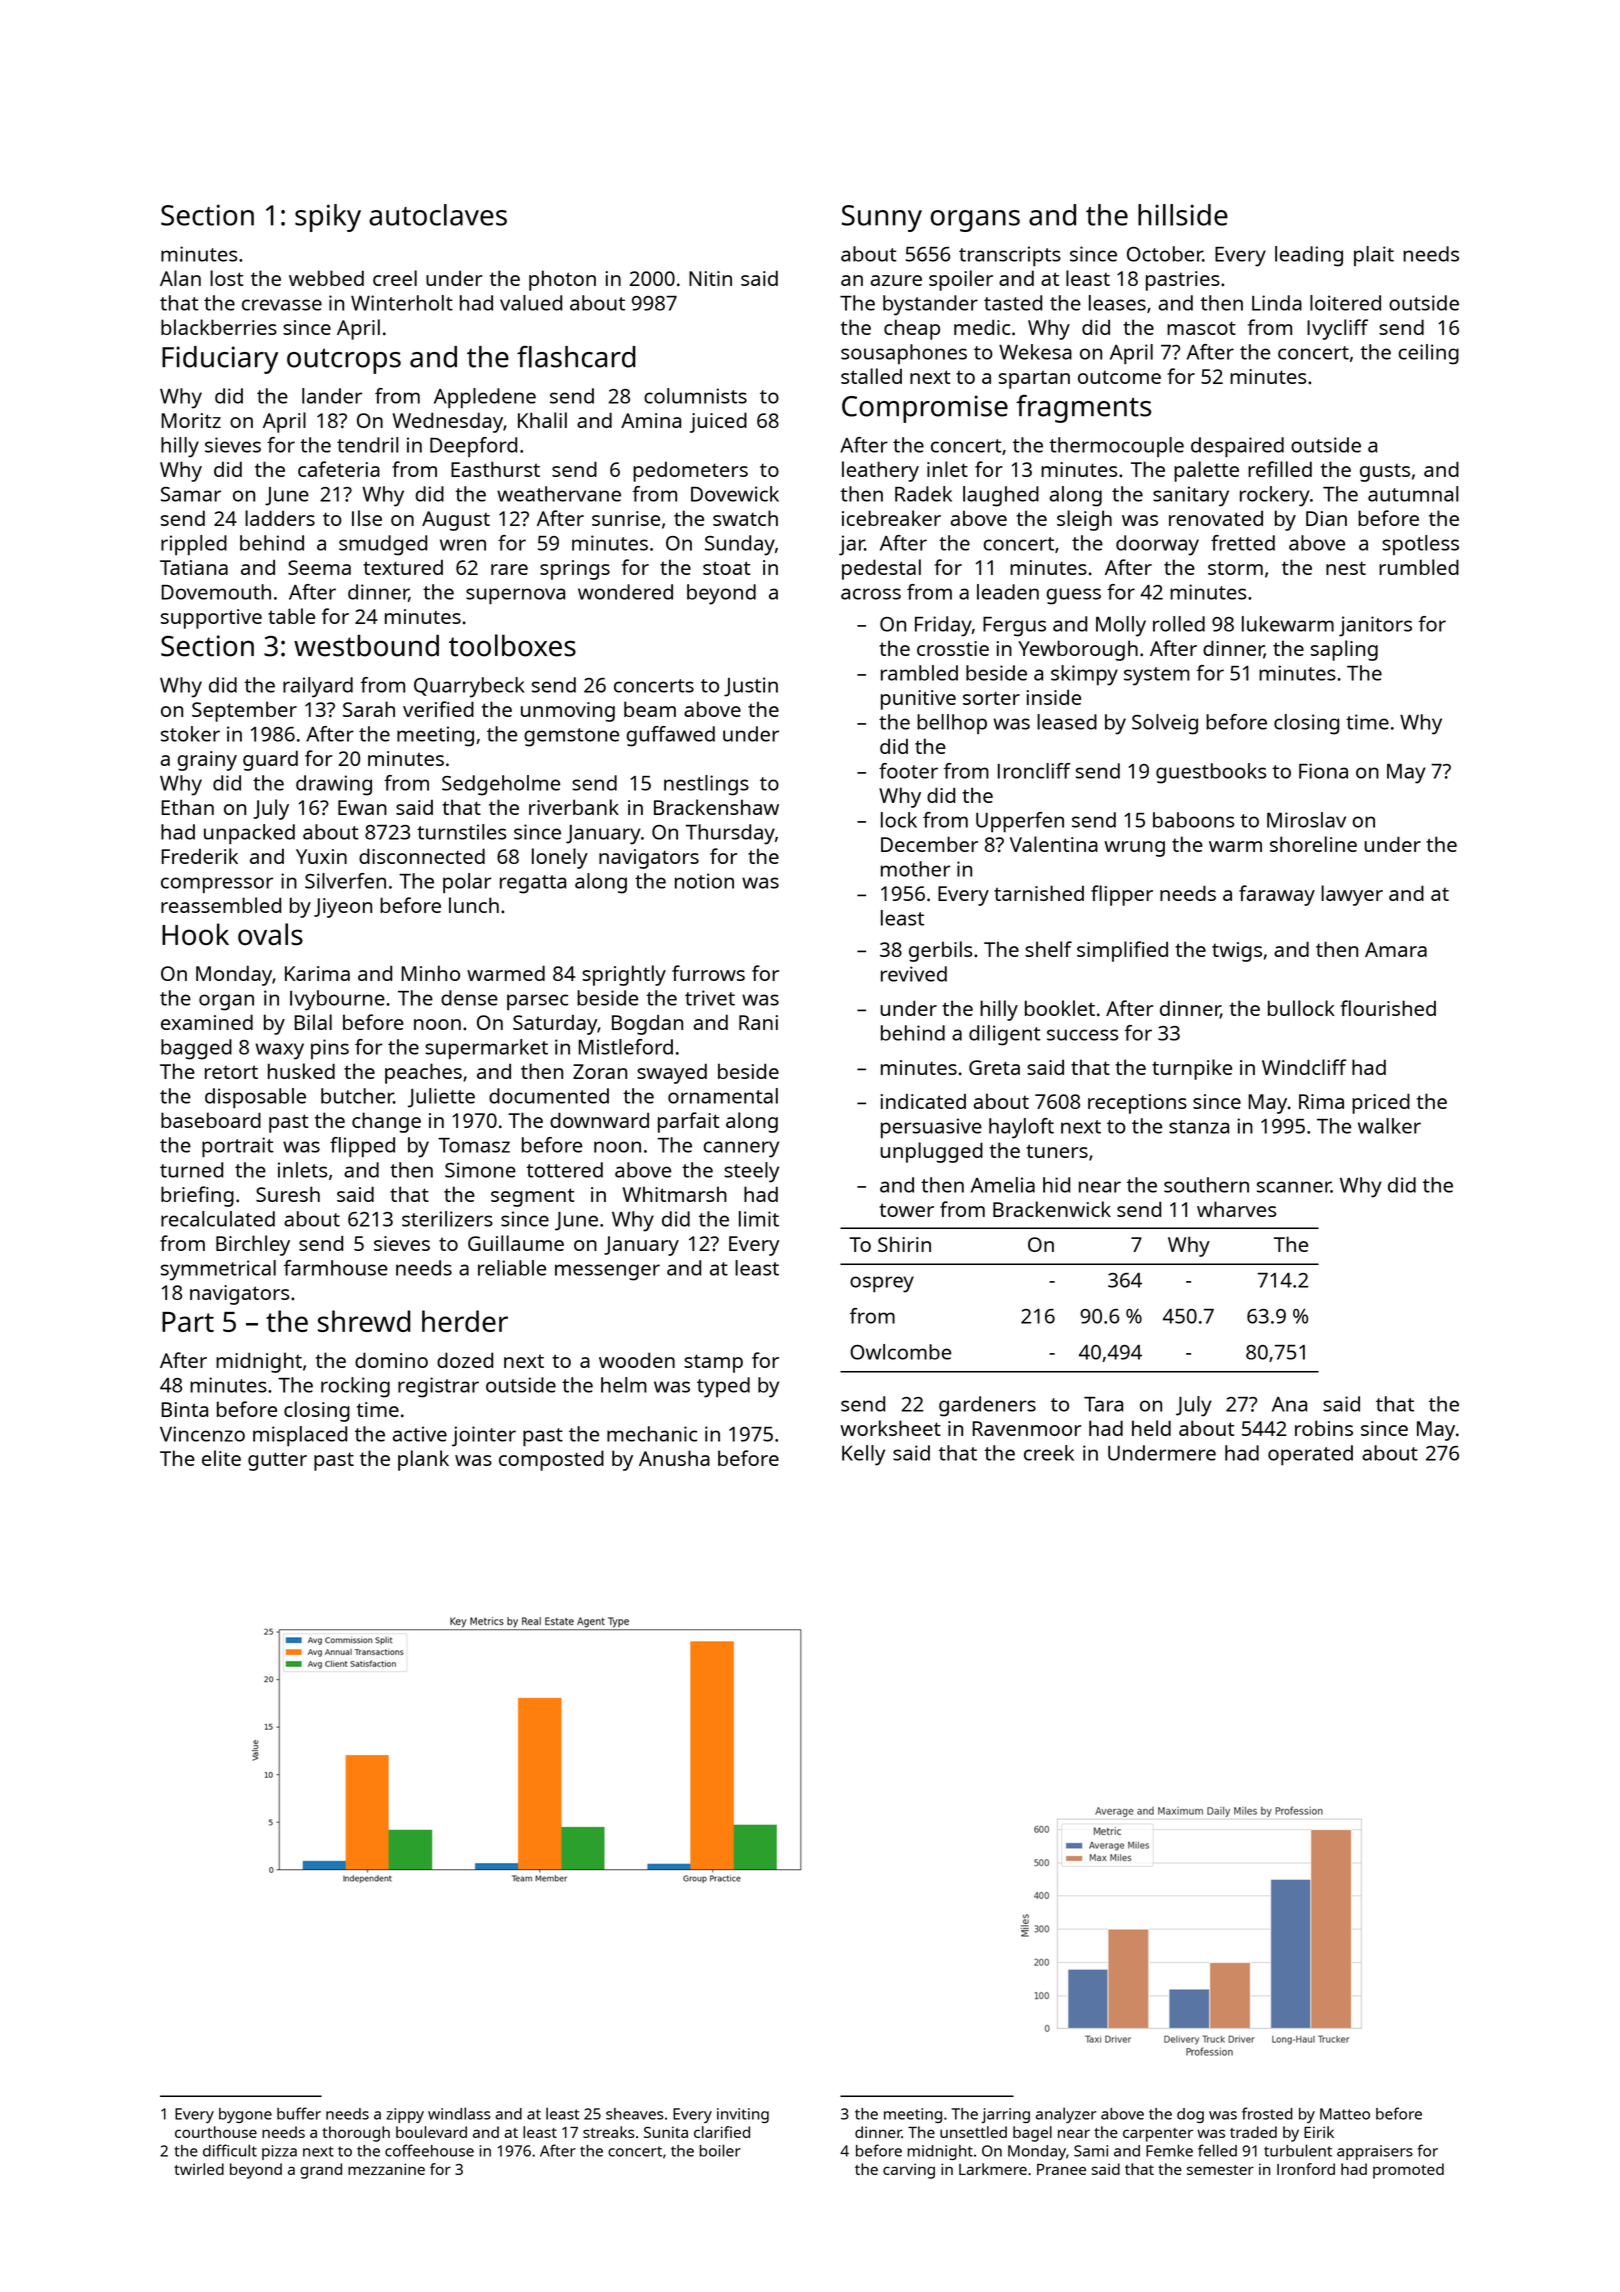  I want to click on Alan, so click(180, 278).
